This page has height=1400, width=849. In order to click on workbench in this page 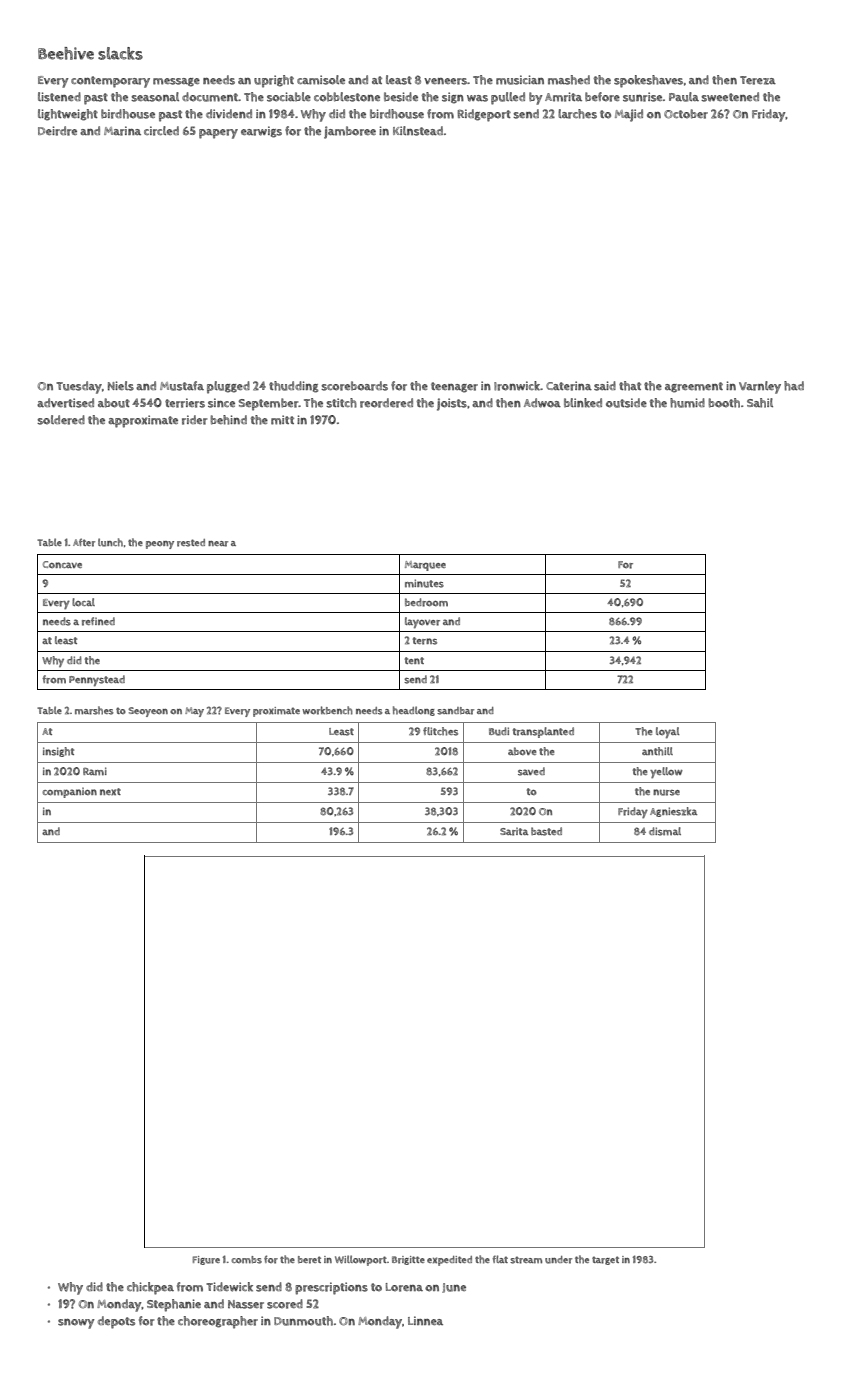, I will do `click(327, 710)`.
